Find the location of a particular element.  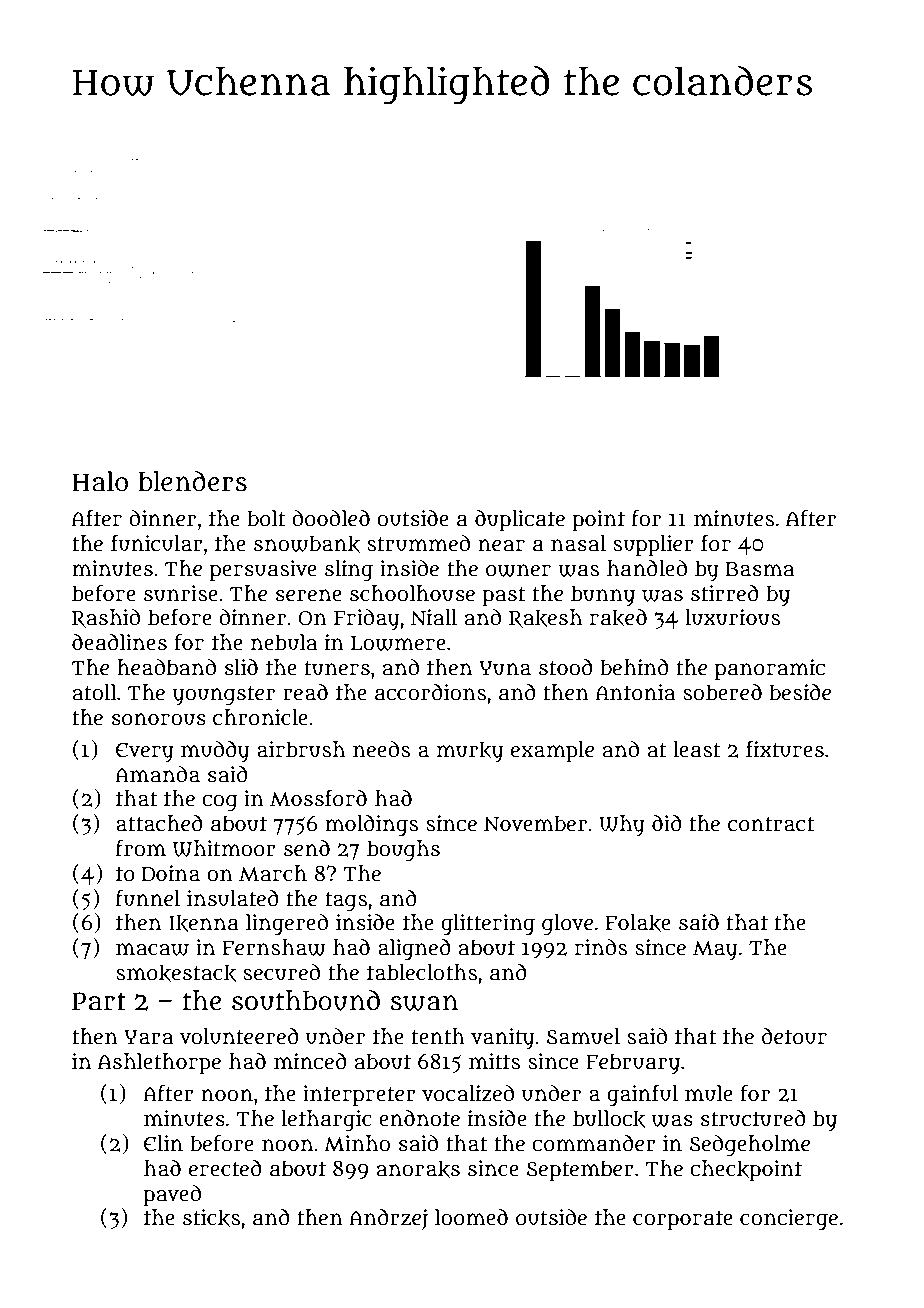

insulated is located at coordinates (233, 898).
